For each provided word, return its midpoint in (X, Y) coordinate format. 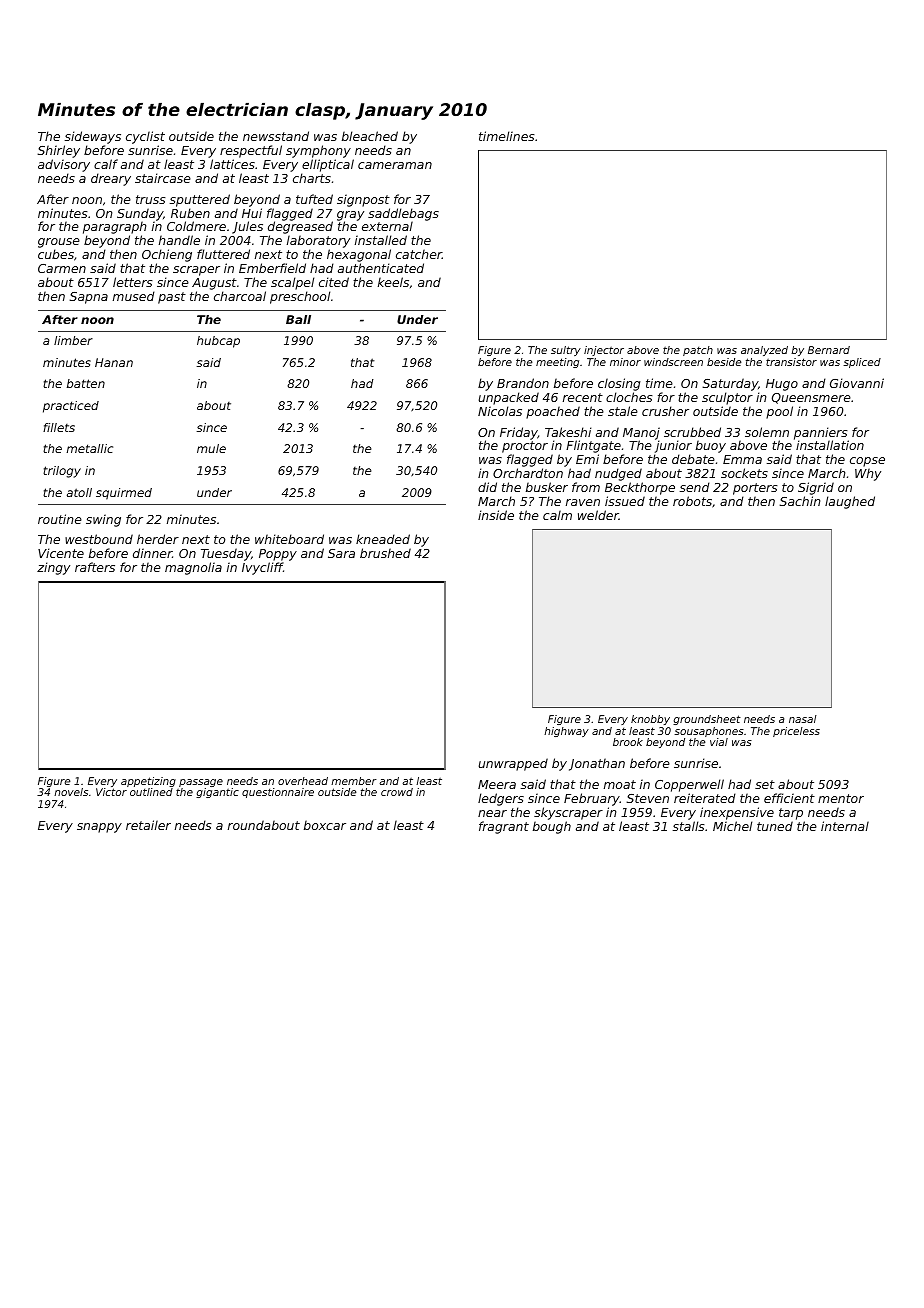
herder (158, 539)
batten (86, 383)
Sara (341, 553)
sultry (566, 351)
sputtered (200, 200)
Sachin (800, 501)
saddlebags (403, 215)
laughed (850, 502)
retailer (148, 825)
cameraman (395, 165)
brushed (385, 553)
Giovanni (857, 383)
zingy (53, 568)
